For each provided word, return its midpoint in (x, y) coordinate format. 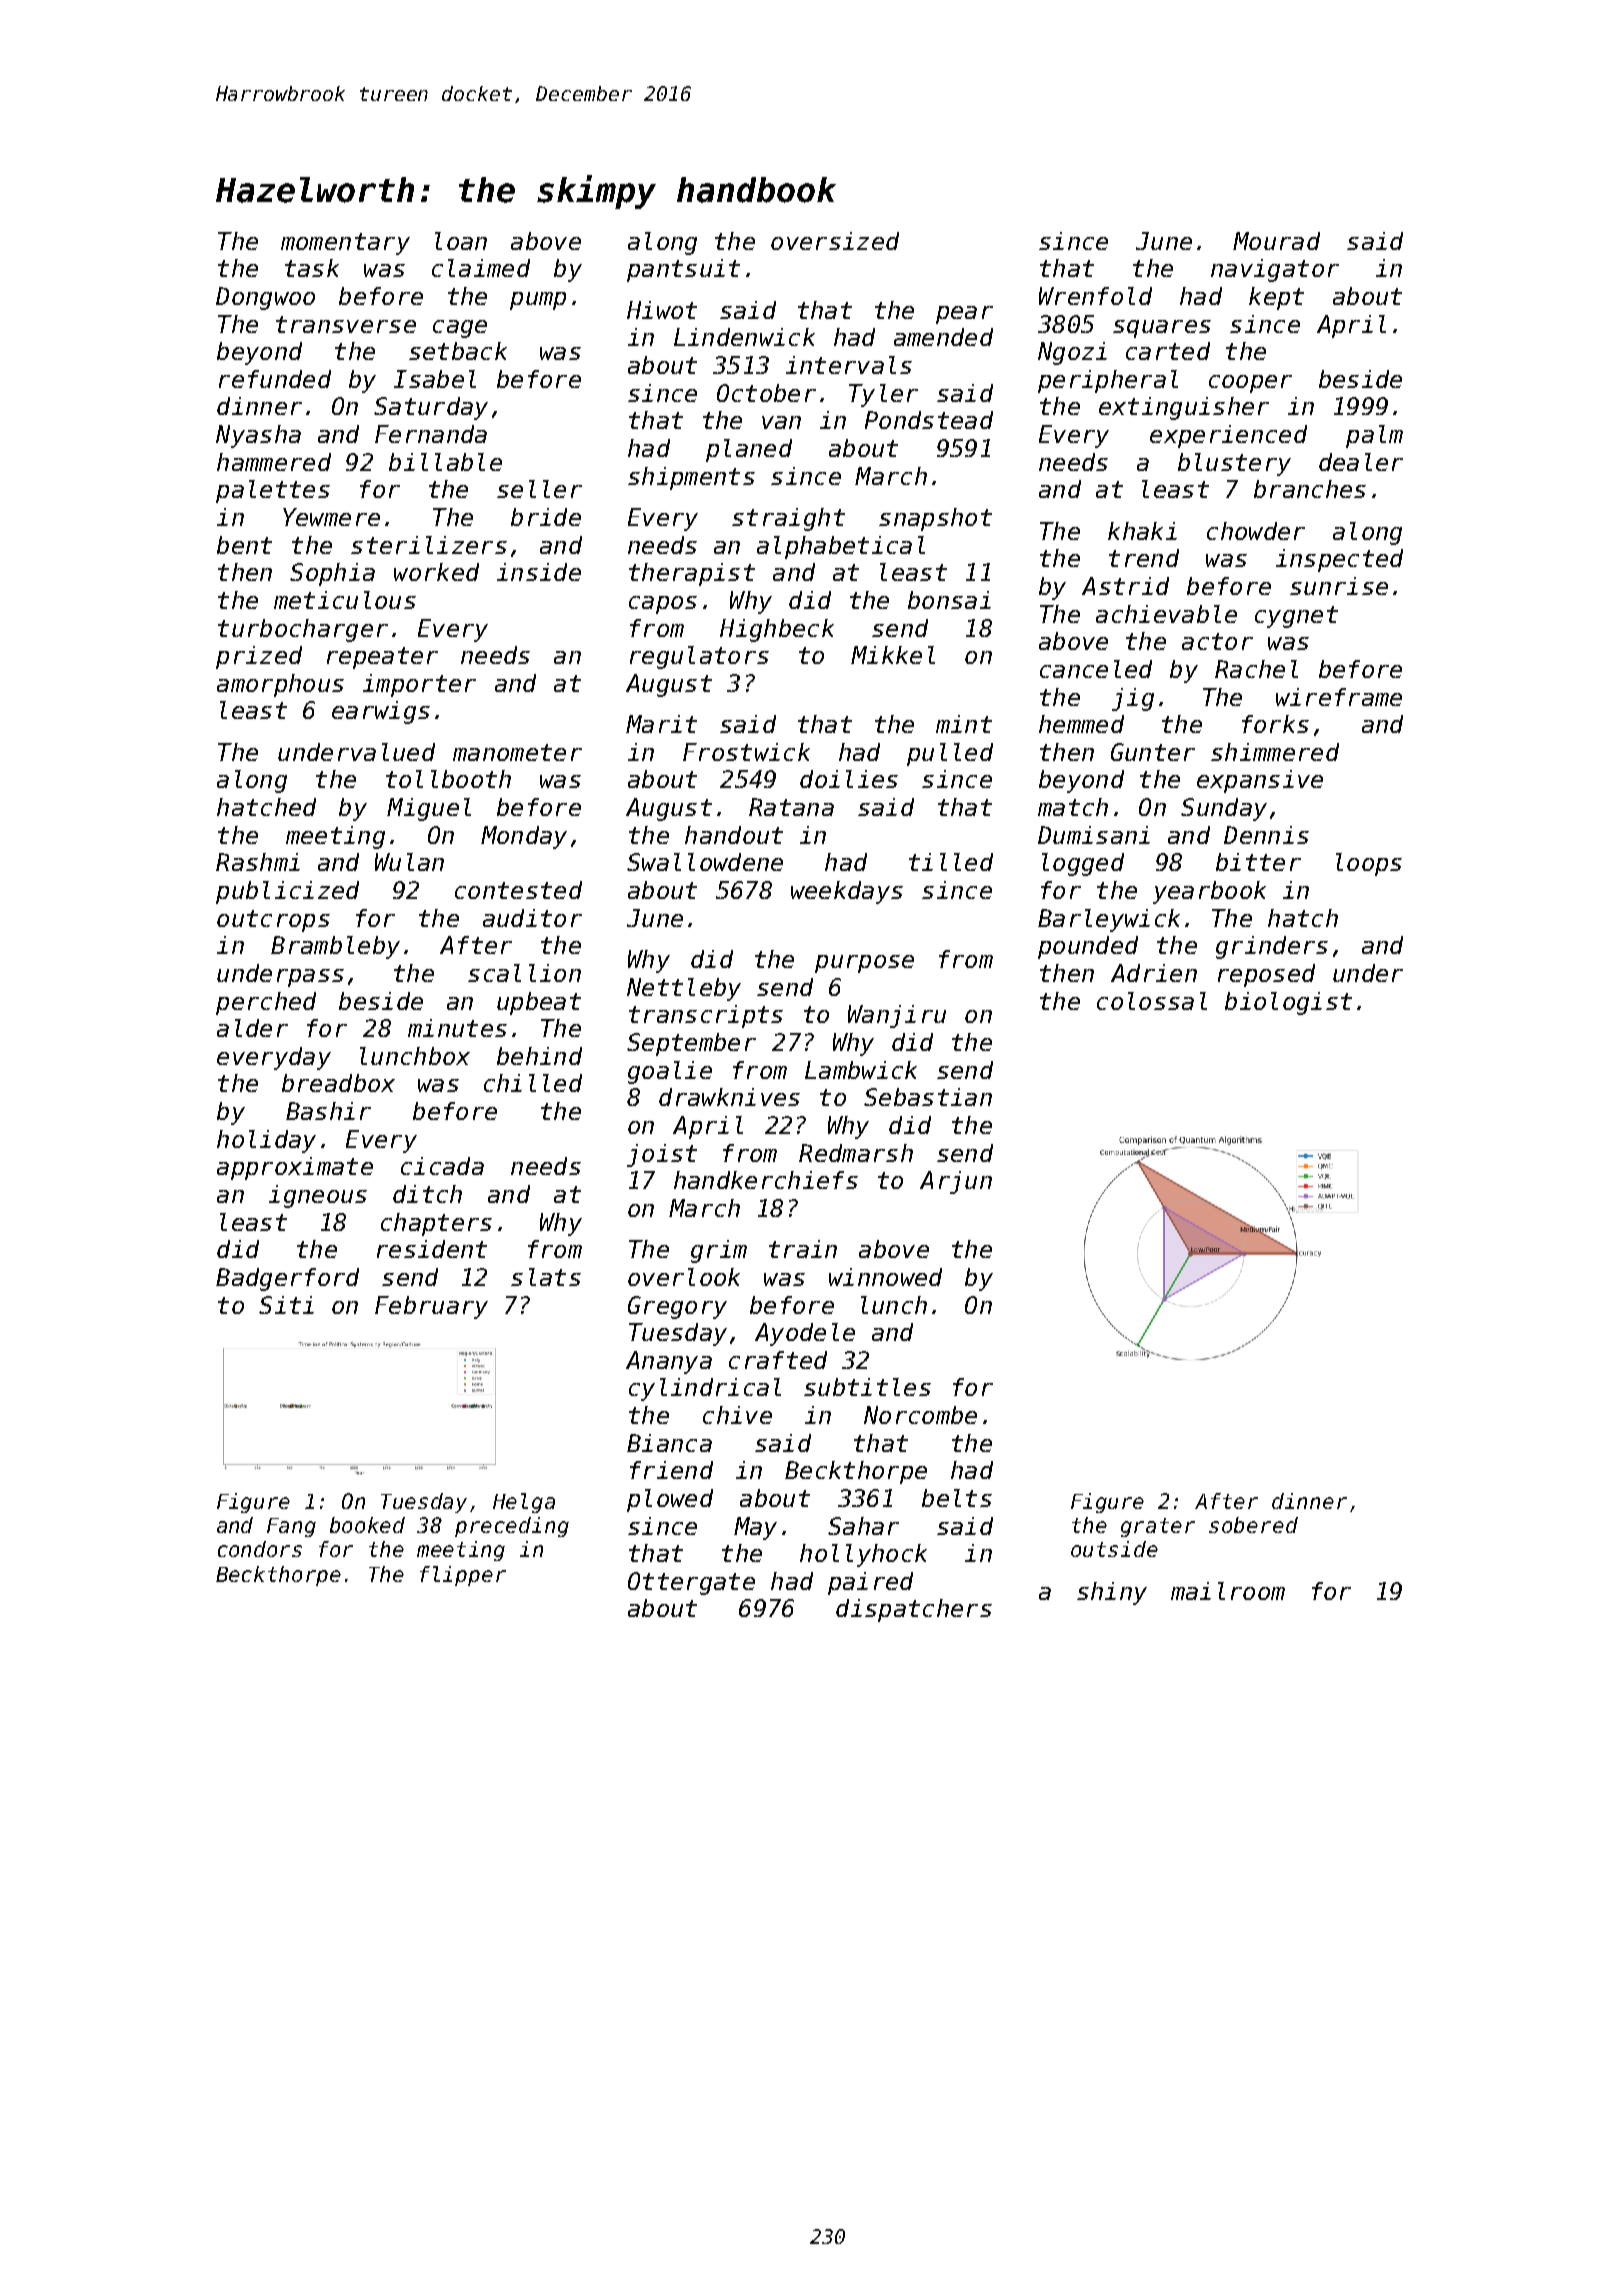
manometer (517, 752)
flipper (463, 1576)
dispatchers (914, 1610)
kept (1276, 298)
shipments (691, 478)
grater (1158, 1527)
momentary (345, 244)
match (1073, 807)
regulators (699, 657)
